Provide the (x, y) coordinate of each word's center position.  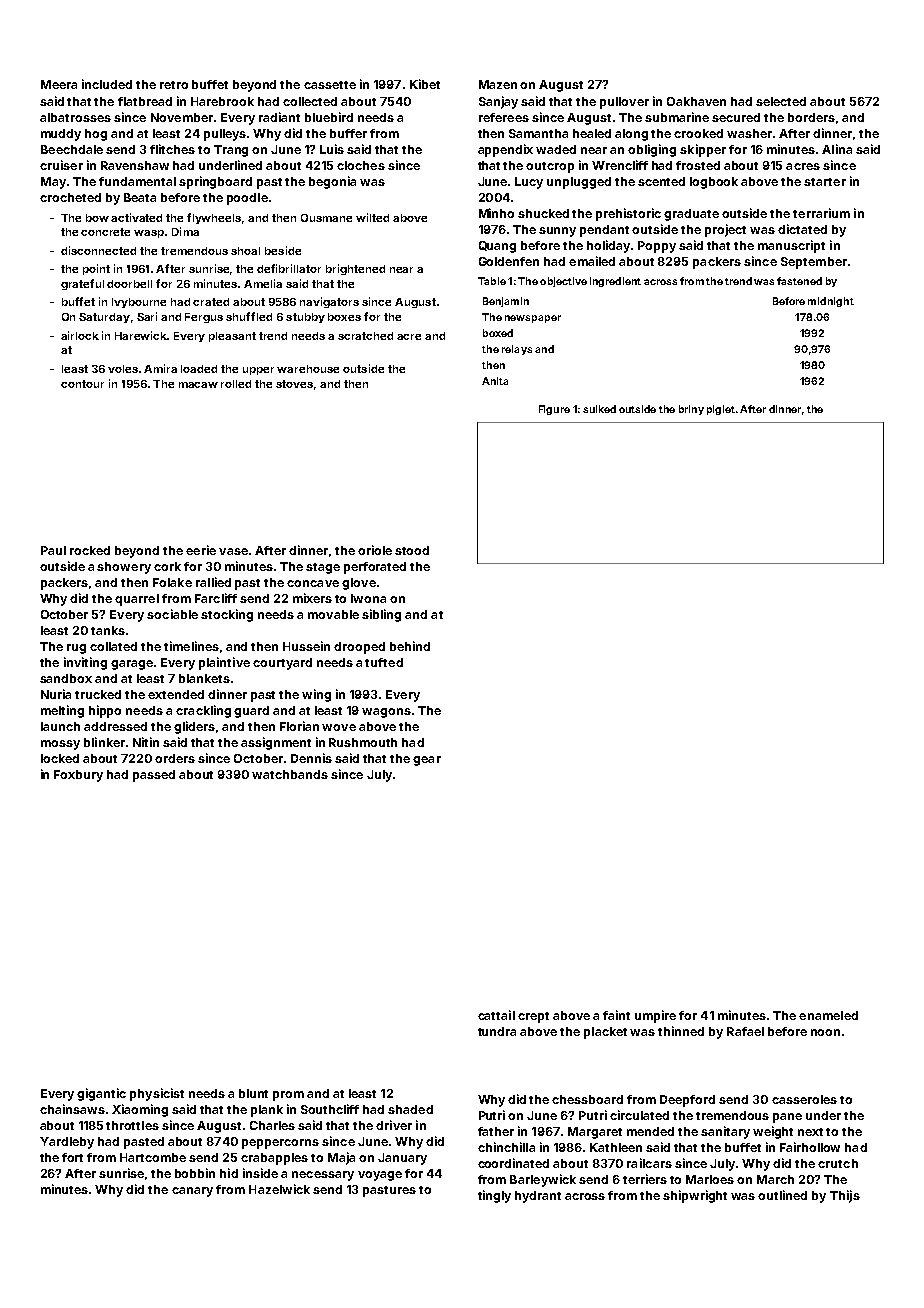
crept (533, 1017)
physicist (157, 1094)
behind (410, 646)
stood (412, 550)
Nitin (146, 742)
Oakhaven (696, 101)
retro (174, 85)
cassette (330, 85)
